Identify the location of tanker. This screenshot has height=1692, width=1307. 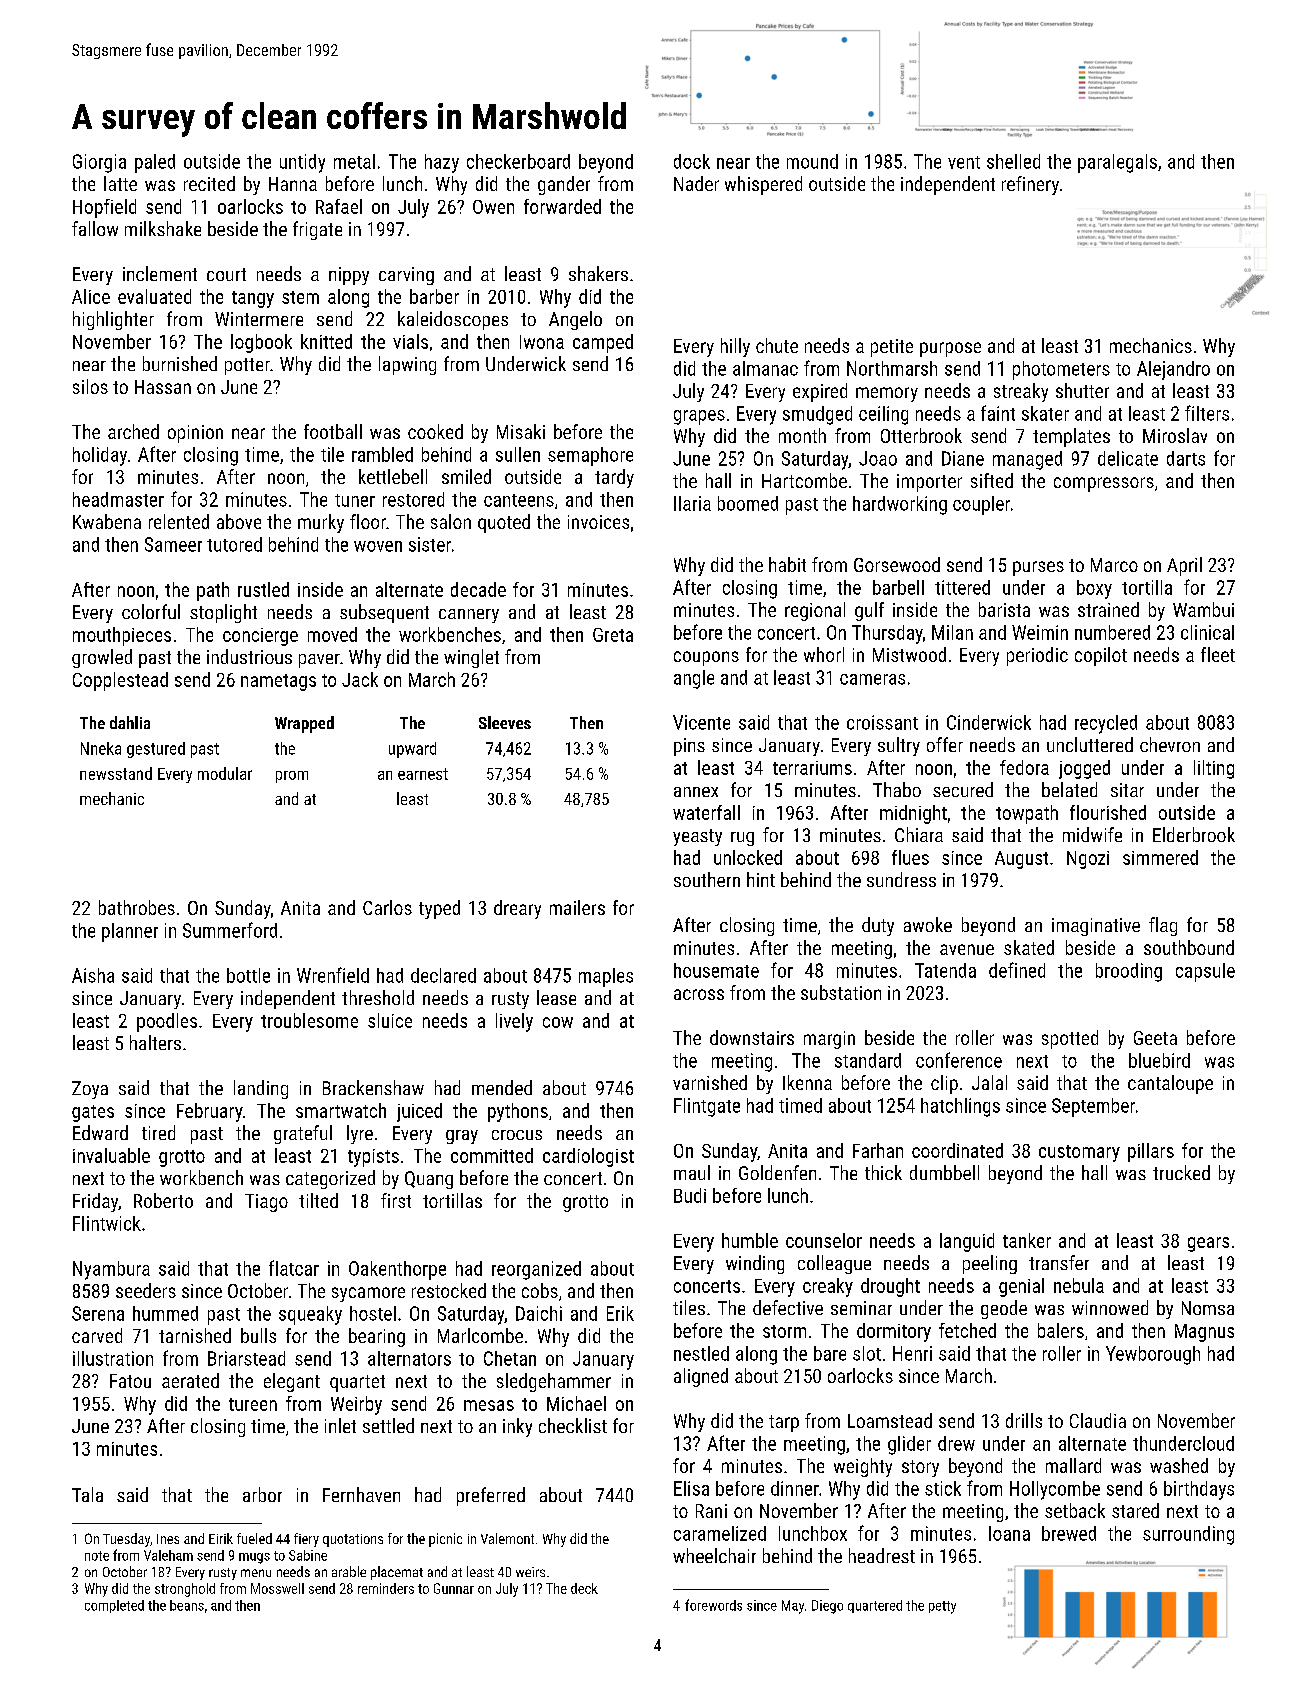
(1027, 1240).
